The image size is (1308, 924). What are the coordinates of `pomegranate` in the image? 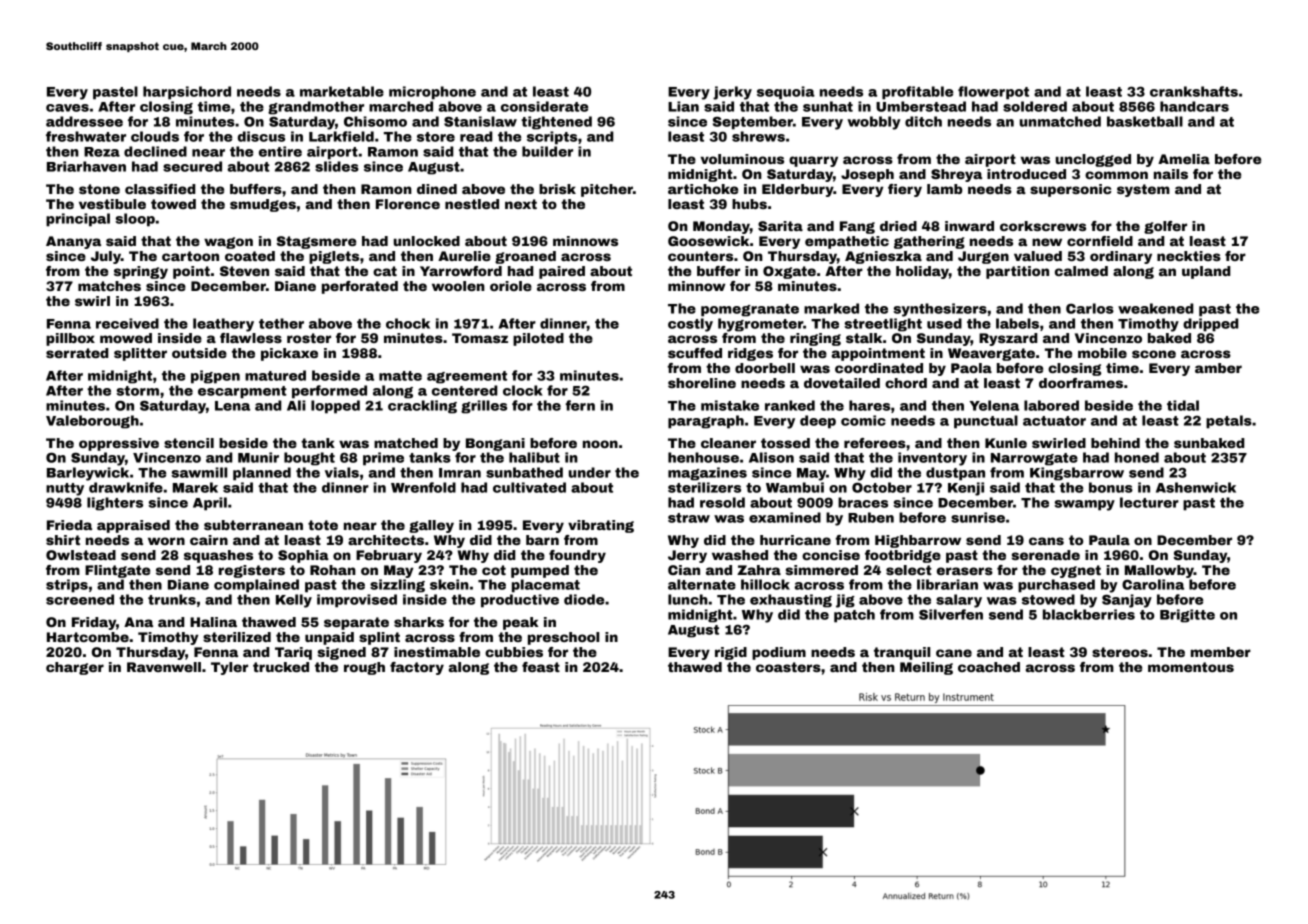 It's located at (750, 310).
